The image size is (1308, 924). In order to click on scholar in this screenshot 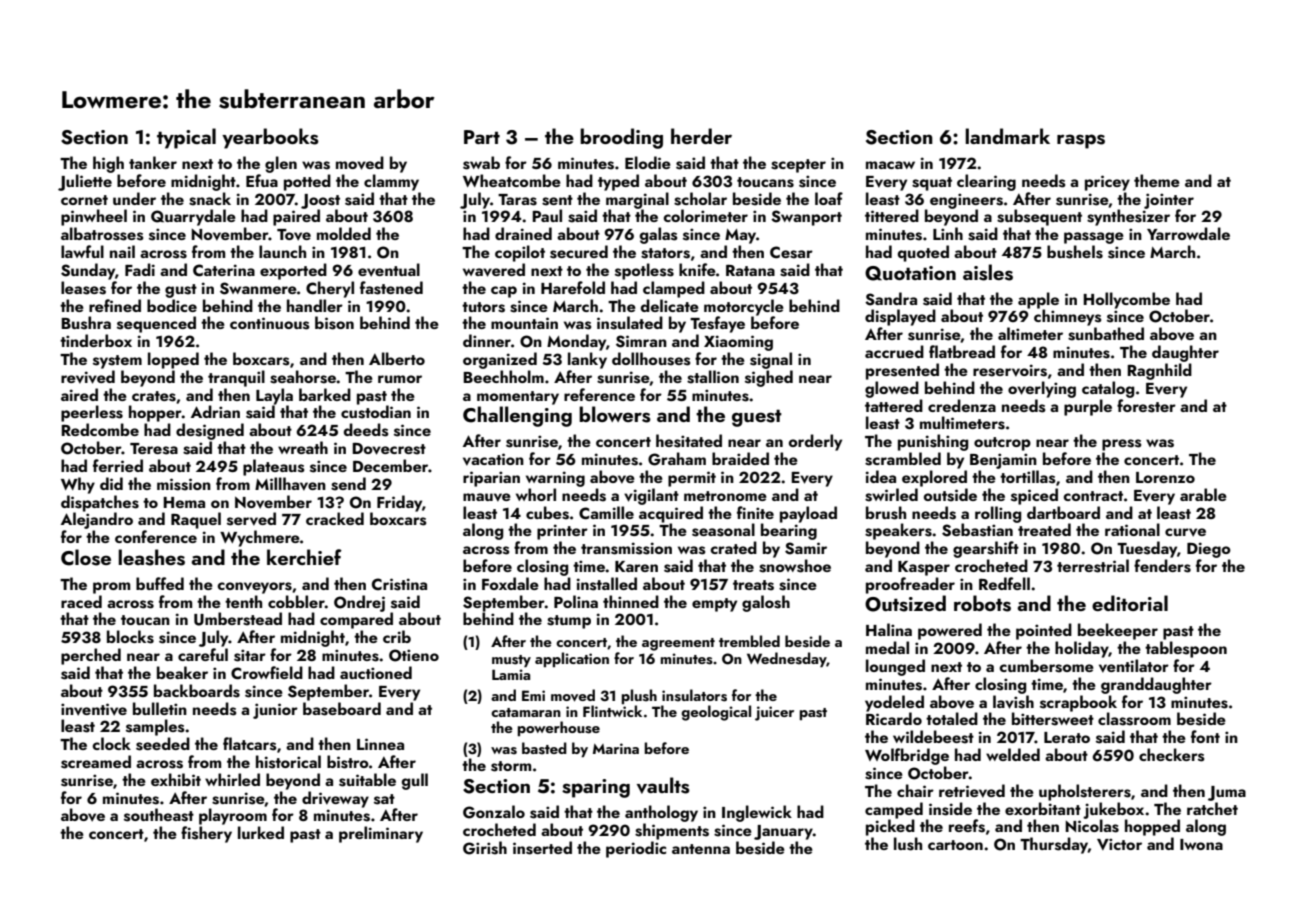, I will do `click(700, 199)`.
